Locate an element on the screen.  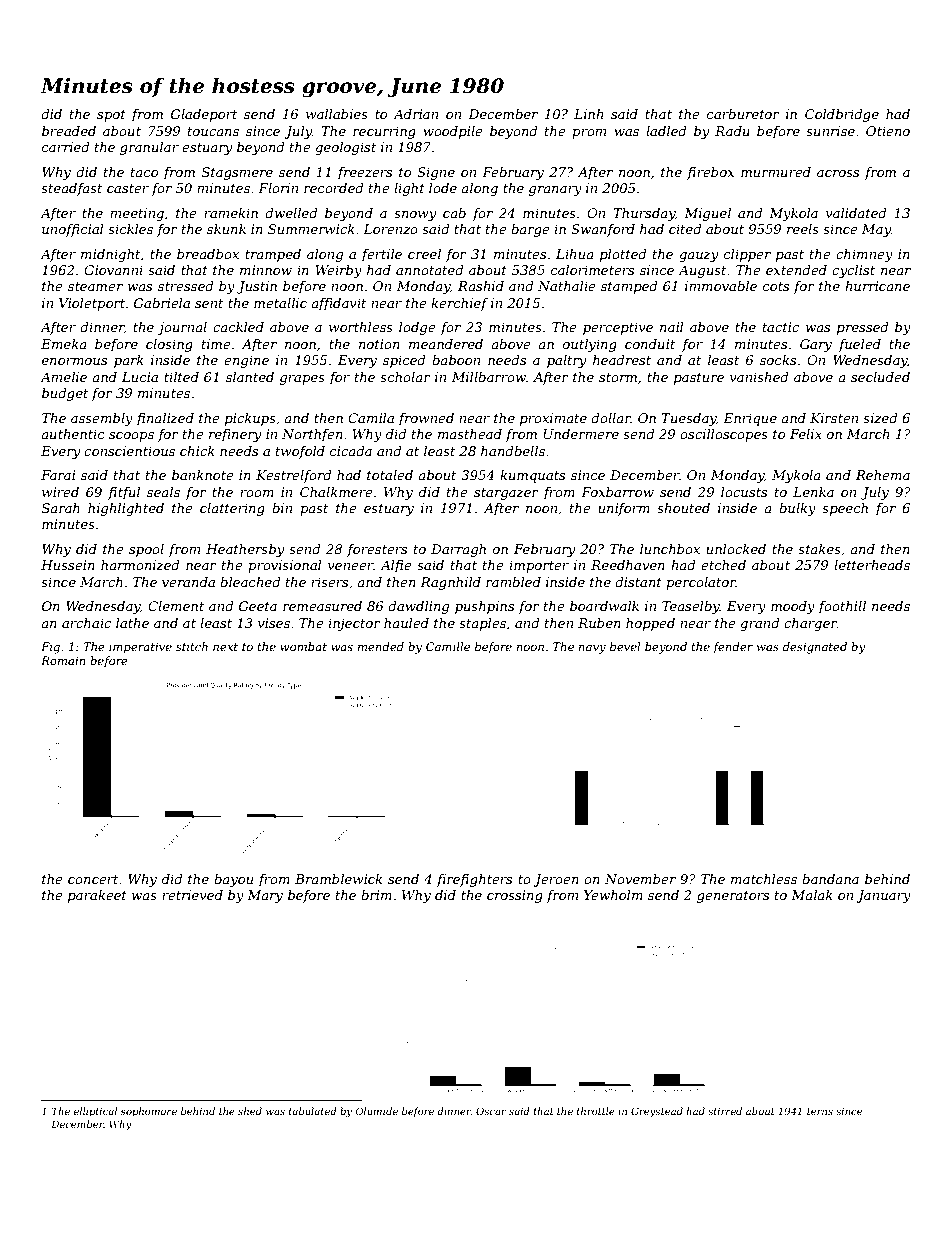
Millbarrow is located at coordinates (489, 377).
